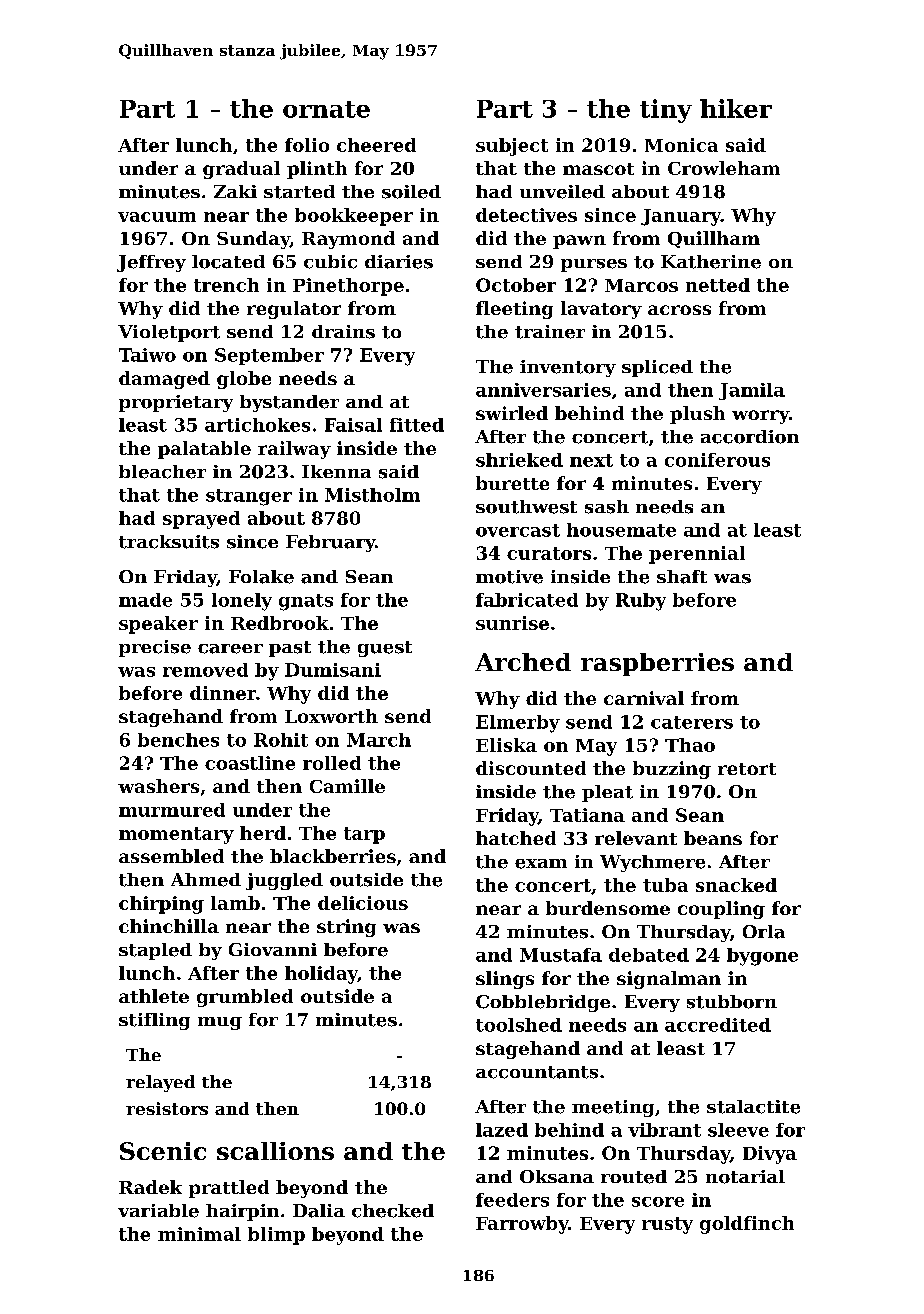 The height and width of the page is (1314, 924). What do you see at coordinates (681, 145) in the page?
I see `Monica` at bounding box center [681, 145].
